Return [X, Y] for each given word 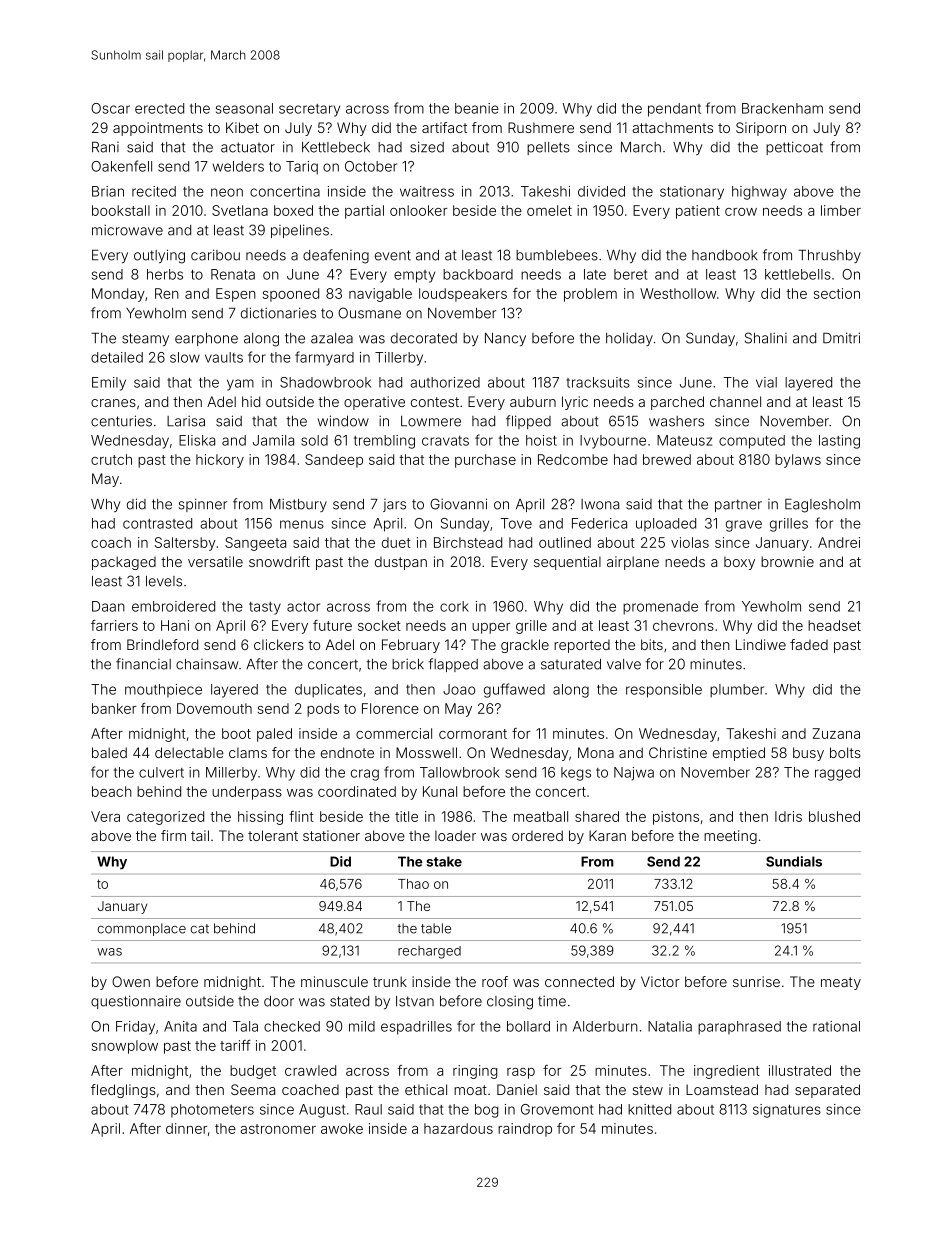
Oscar [110, 108]
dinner [186, 1128]
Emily [109, 384]
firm [173, 835]
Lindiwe [761, 644]
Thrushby [829, 256]
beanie [477, 108]
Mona [596, 752]
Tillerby [399, 359]
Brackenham [782, 108]
